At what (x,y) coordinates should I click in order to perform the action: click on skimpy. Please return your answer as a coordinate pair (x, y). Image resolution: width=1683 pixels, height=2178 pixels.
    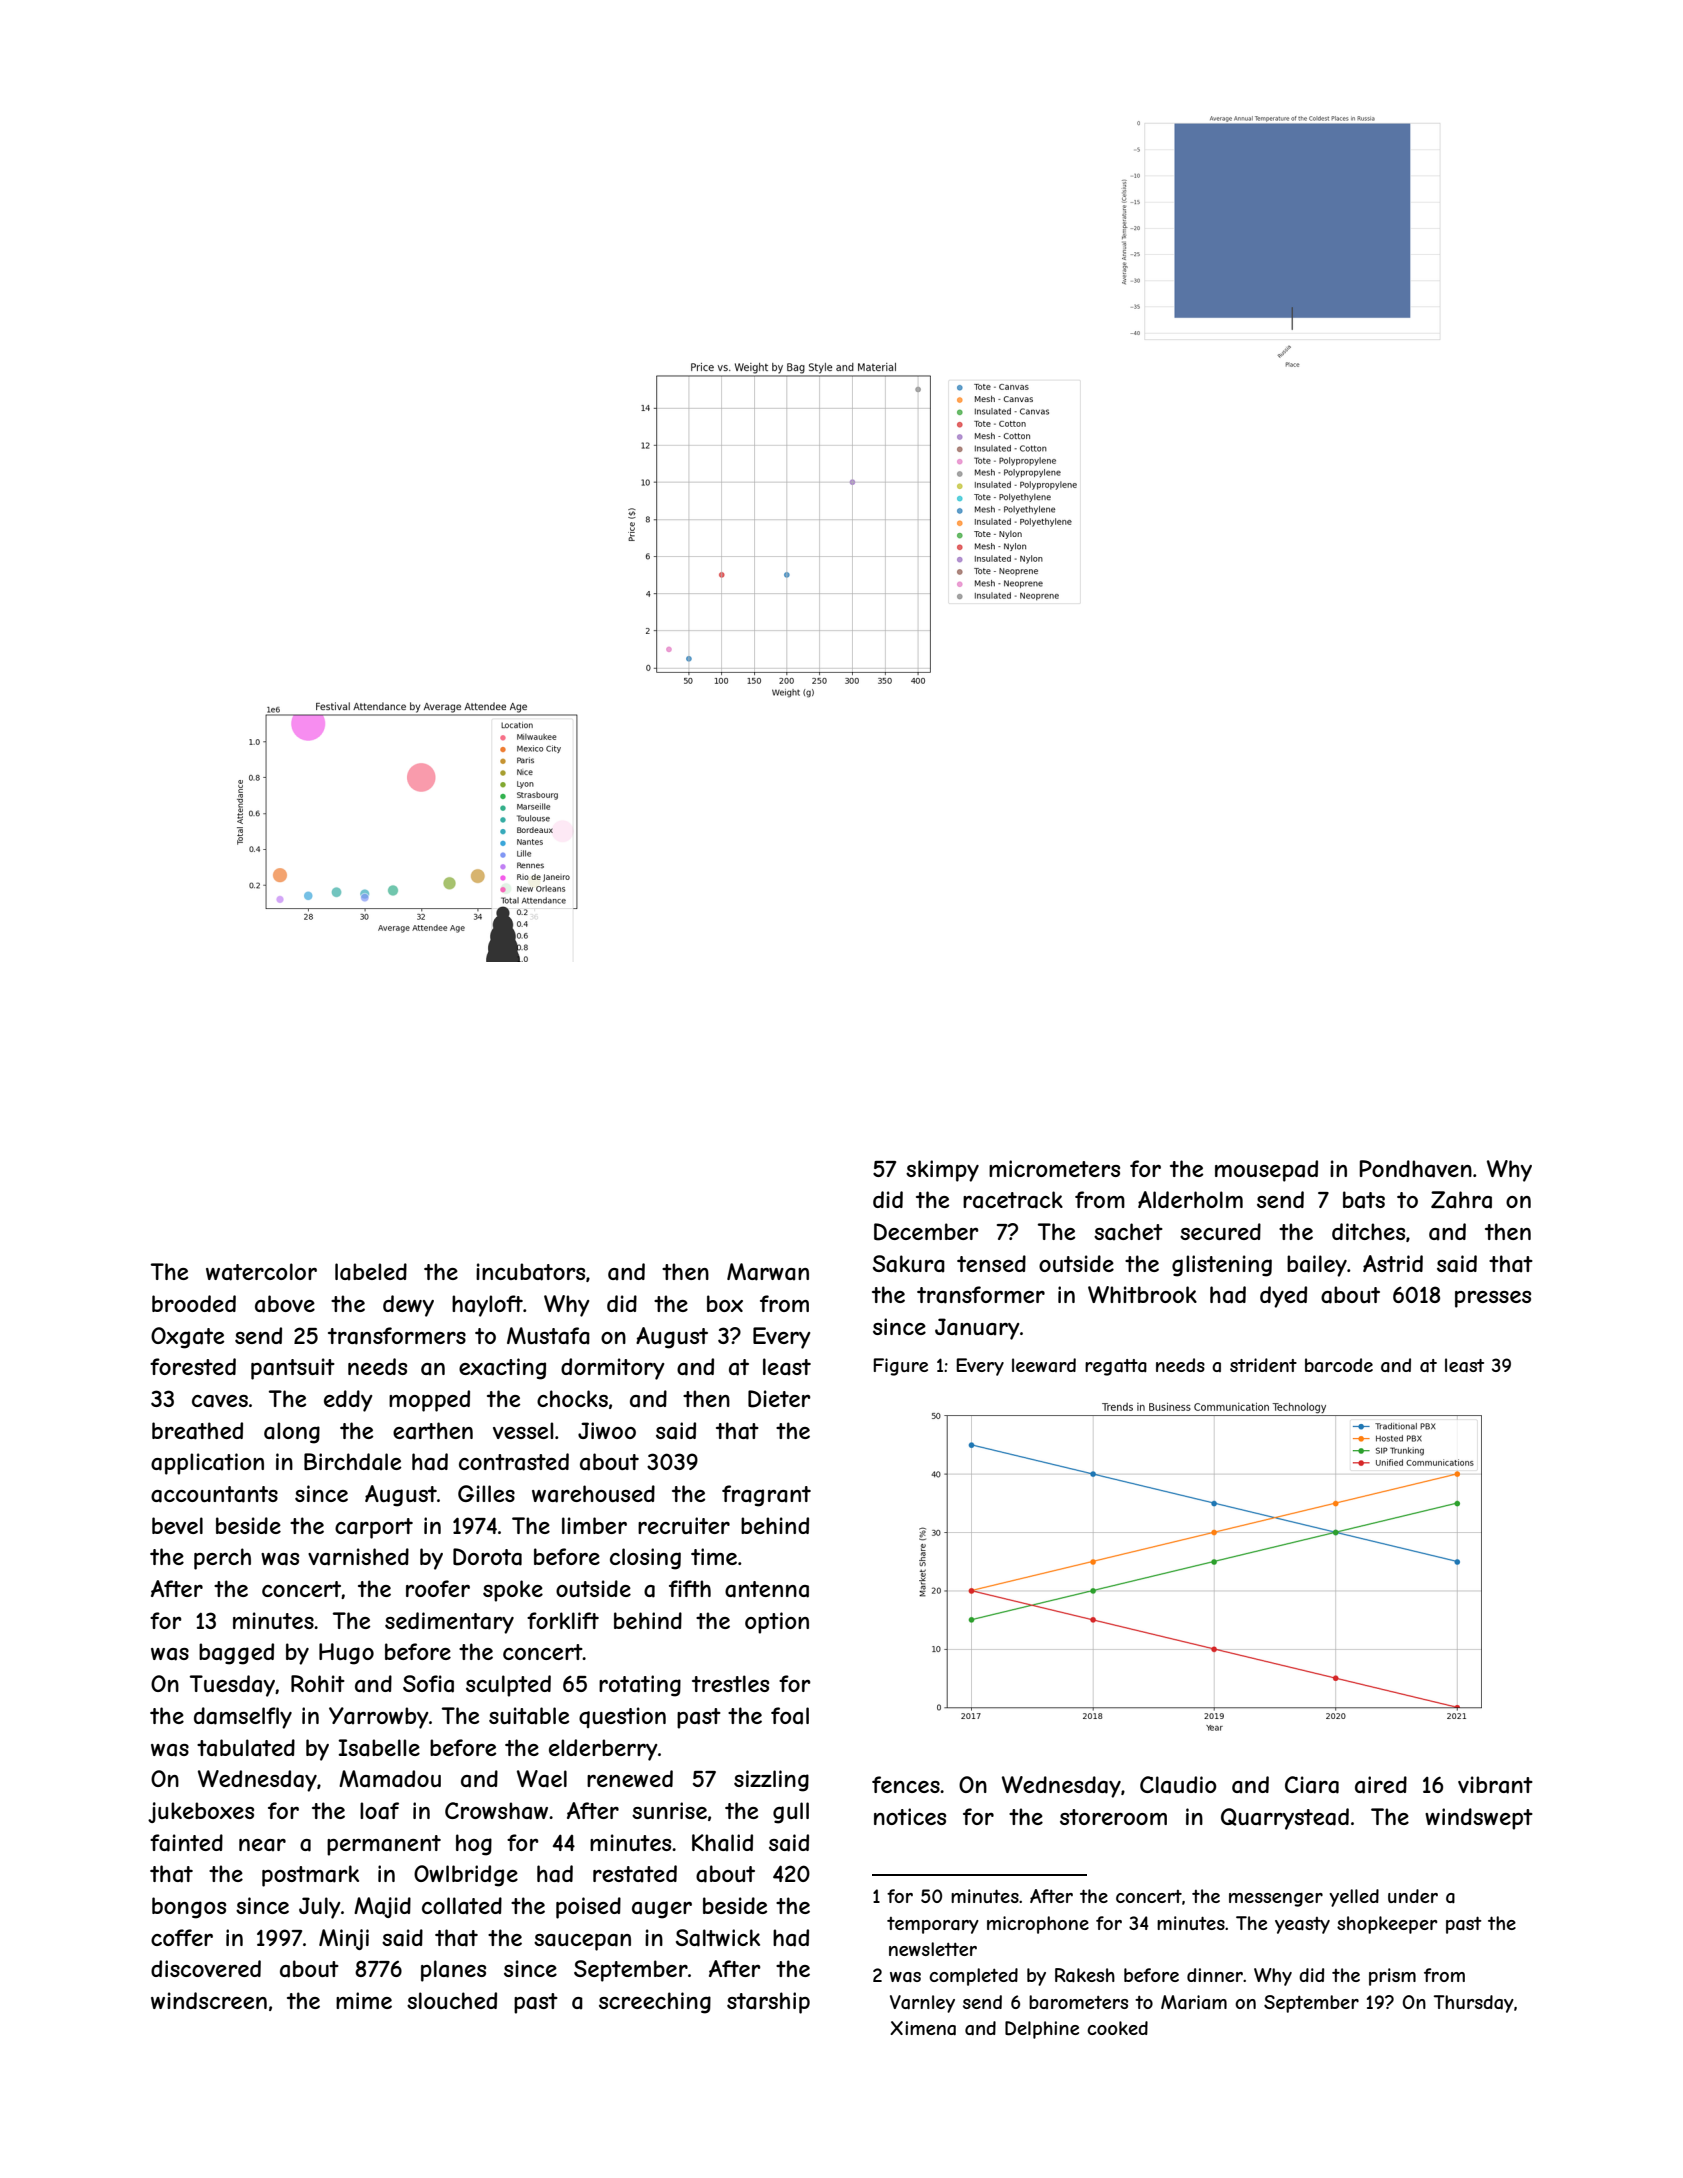
    Looking at the image, I should click on (942, 1171).
